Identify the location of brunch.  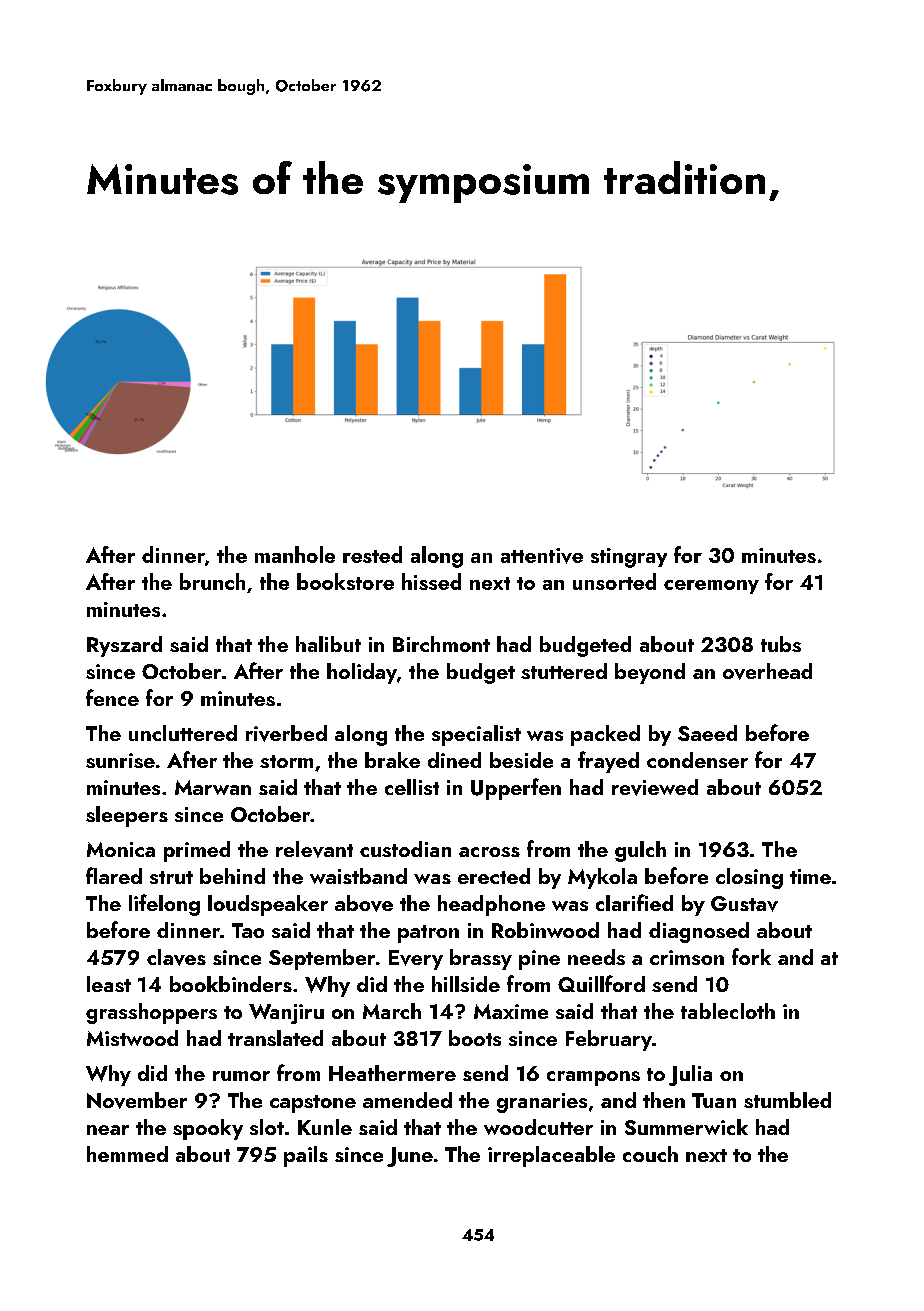
(212, 581).
